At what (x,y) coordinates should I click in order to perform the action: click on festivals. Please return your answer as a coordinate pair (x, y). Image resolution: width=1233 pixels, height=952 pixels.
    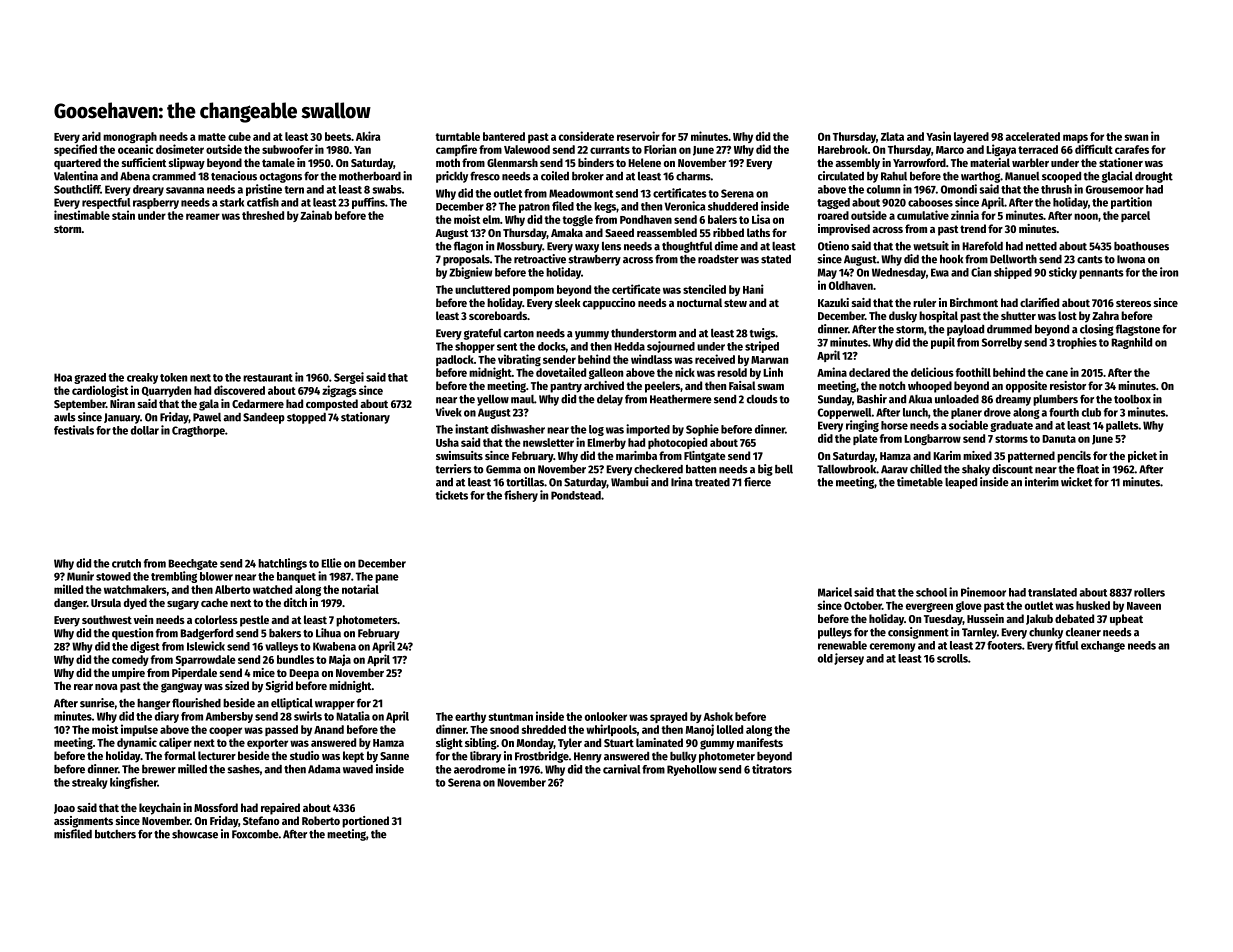
    Looking at the image, I should click on (74, 430).
